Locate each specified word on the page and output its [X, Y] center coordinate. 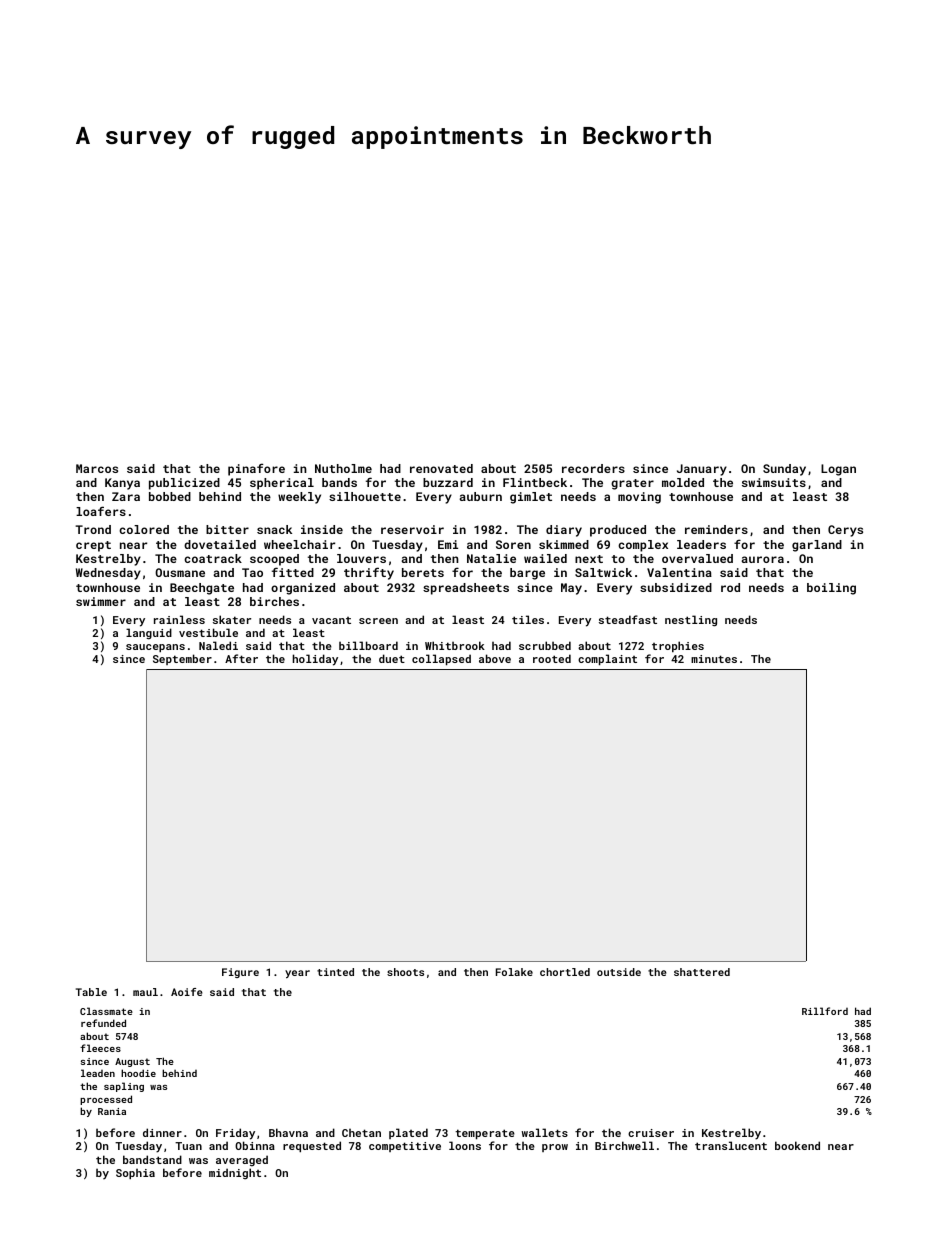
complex [643, 546]
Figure [240, 973]
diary [564, 531]
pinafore [256, 469]
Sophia [135, 1173]
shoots [405, 972]
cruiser [651, 1133]
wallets [545, 1132]
